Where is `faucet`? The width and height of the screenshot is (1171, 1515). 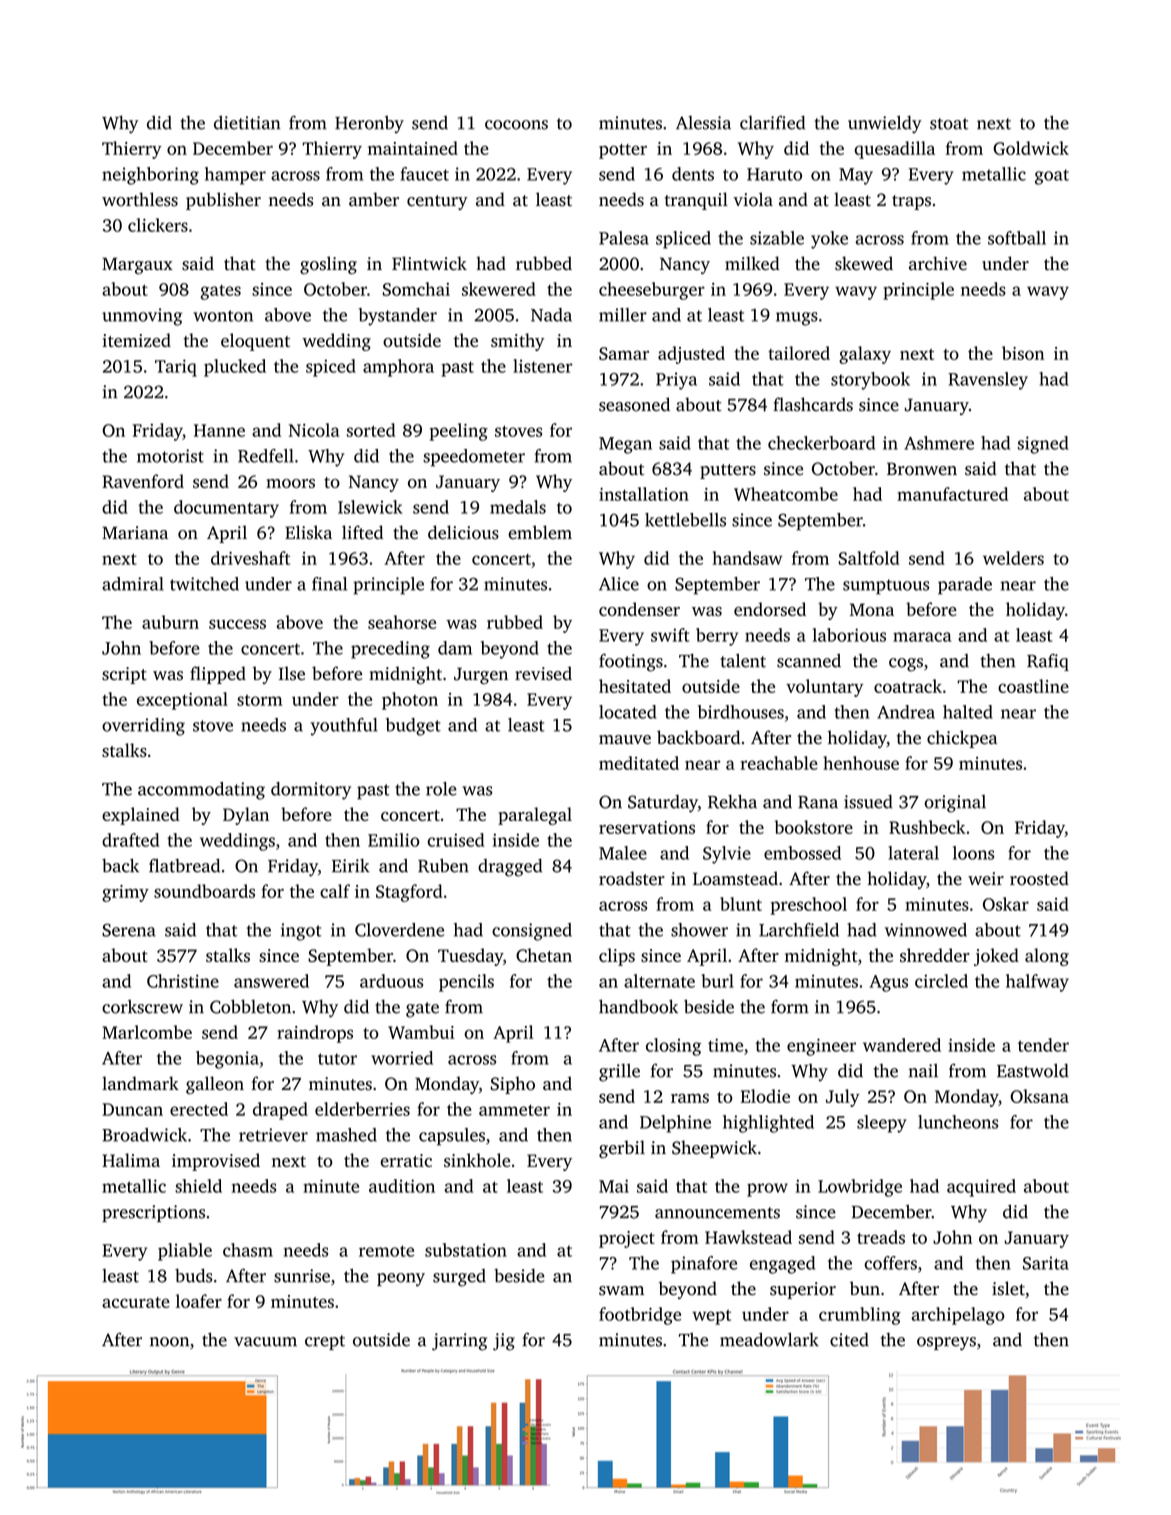 faucet is located at coordinates (425, 174).
